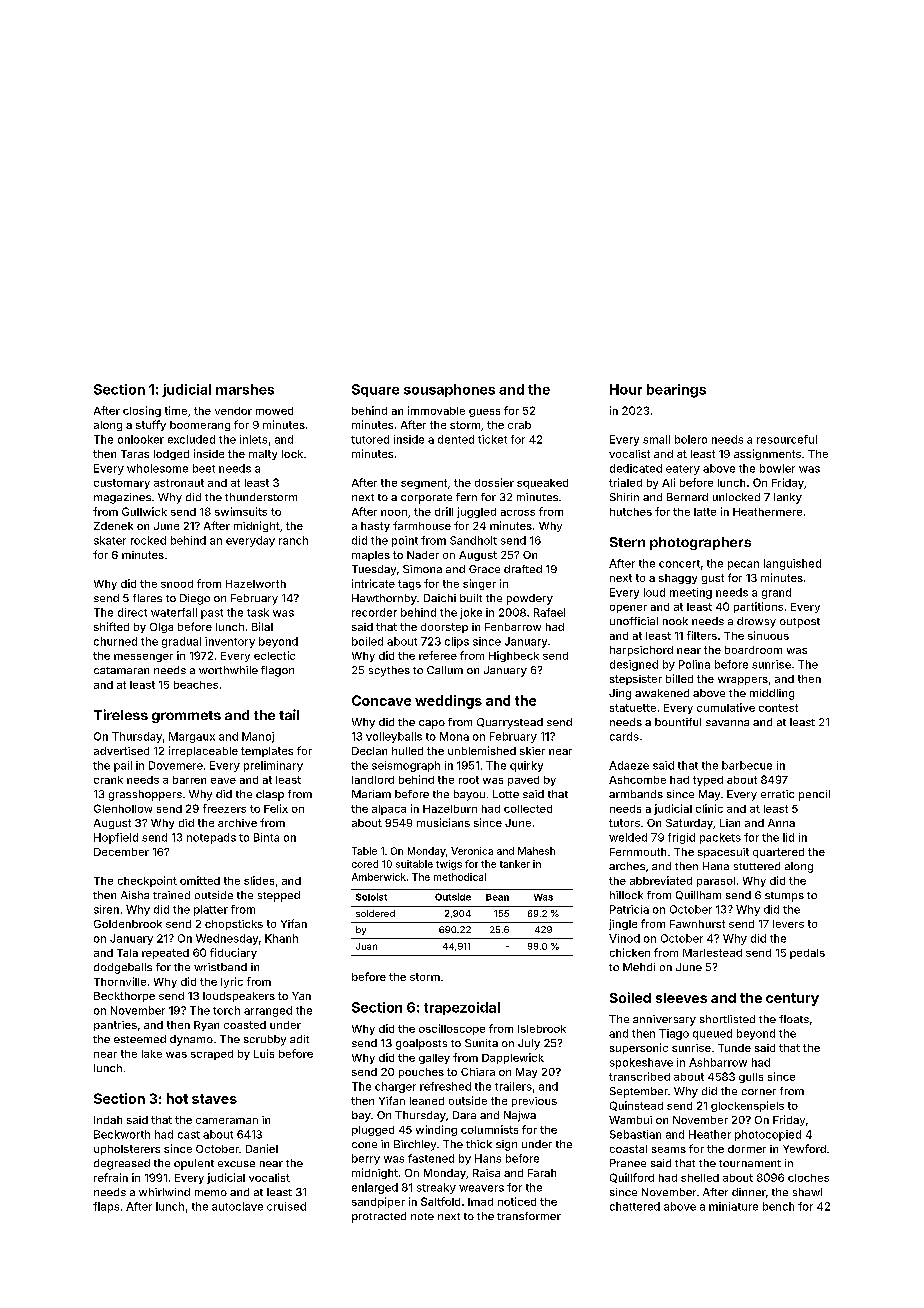 This image has width=924, height=1308. What do you see at coordinates (792, 999) in the image?
I see `century` at bounding box center [792, 999].
